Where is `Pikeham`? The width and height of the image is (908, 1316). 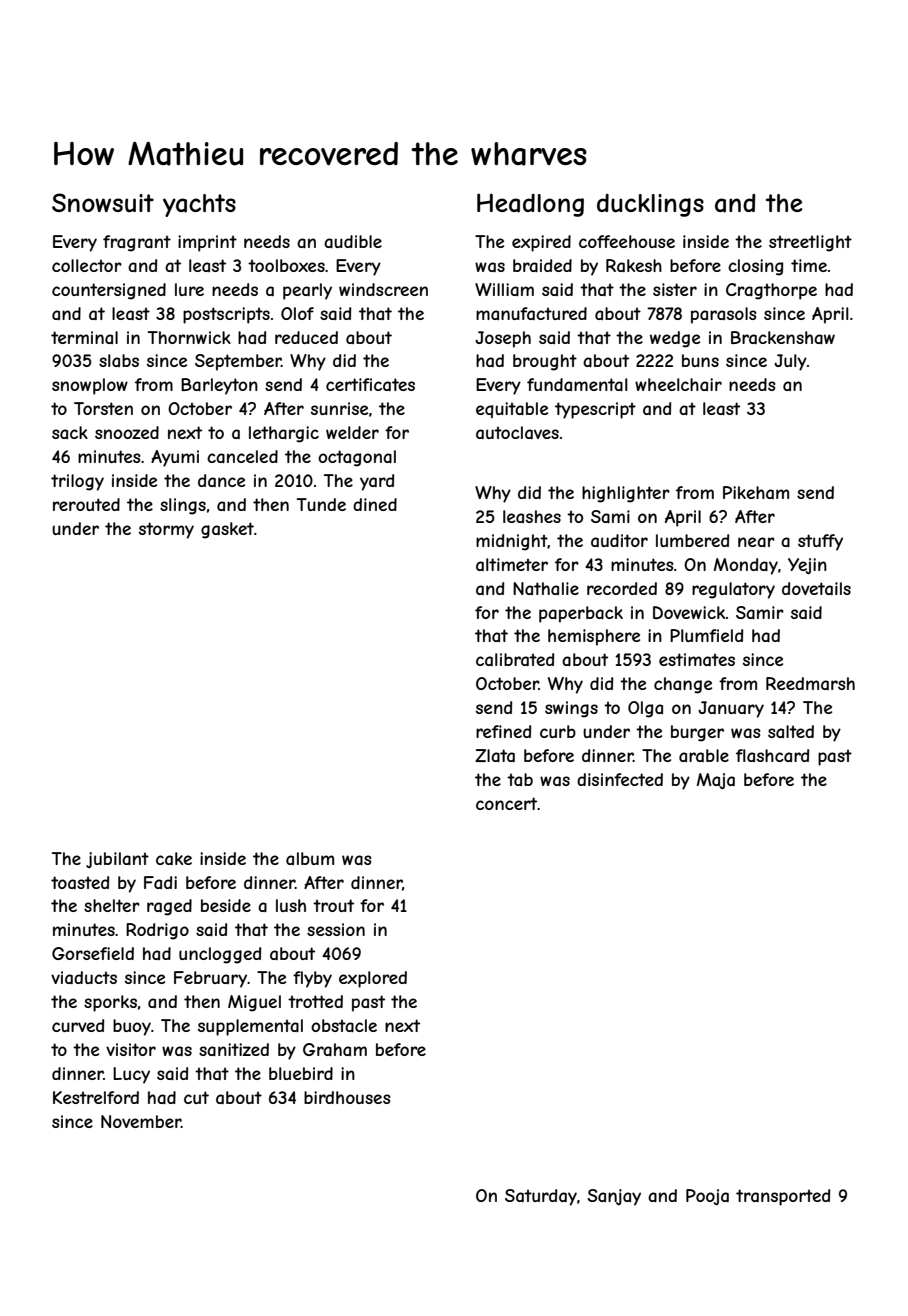
Pikeham is located at coordinates (756, 492).
